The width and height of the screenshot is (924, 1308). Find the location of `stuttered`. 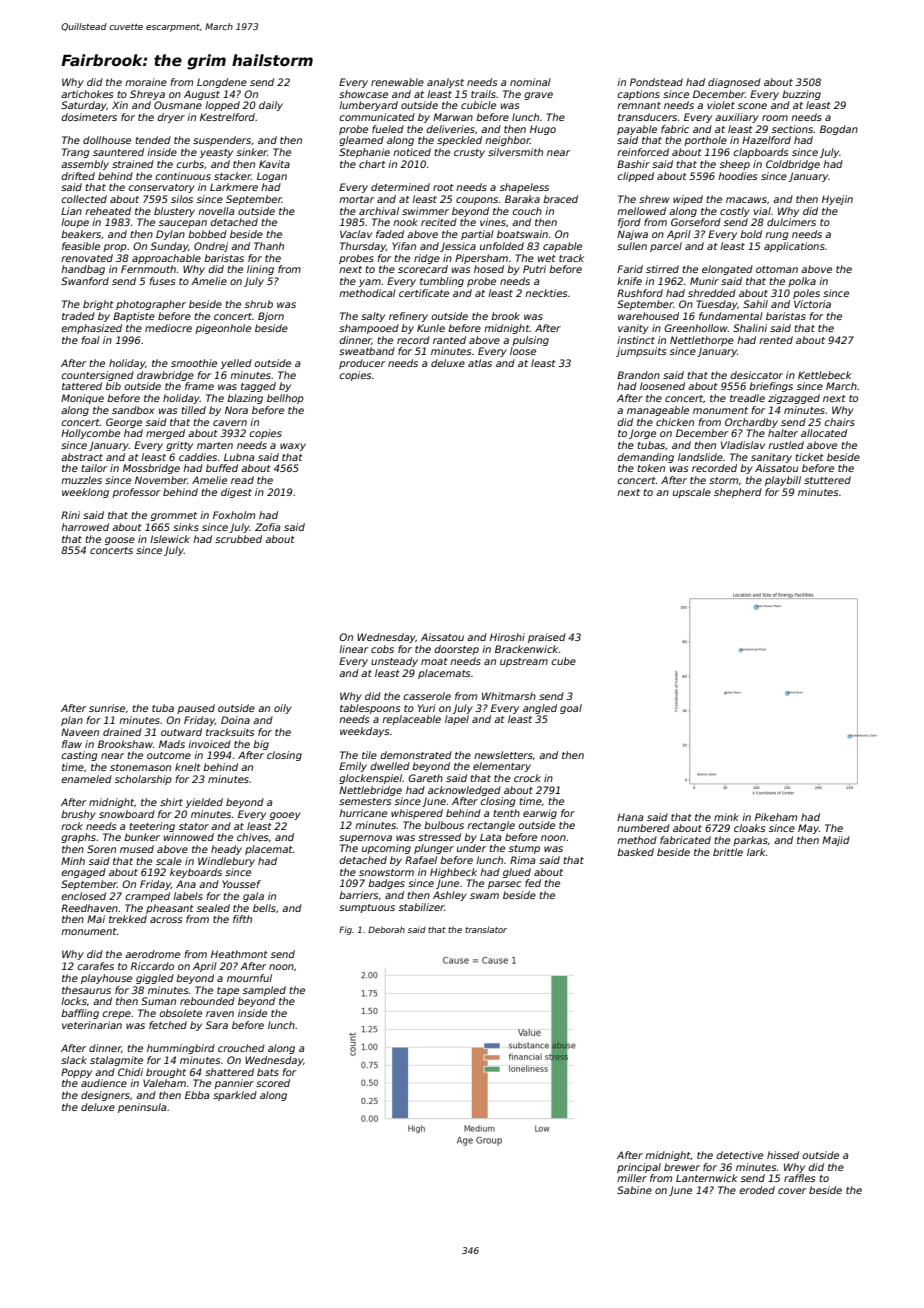

stuttered is located at coordinates (827, 480).
